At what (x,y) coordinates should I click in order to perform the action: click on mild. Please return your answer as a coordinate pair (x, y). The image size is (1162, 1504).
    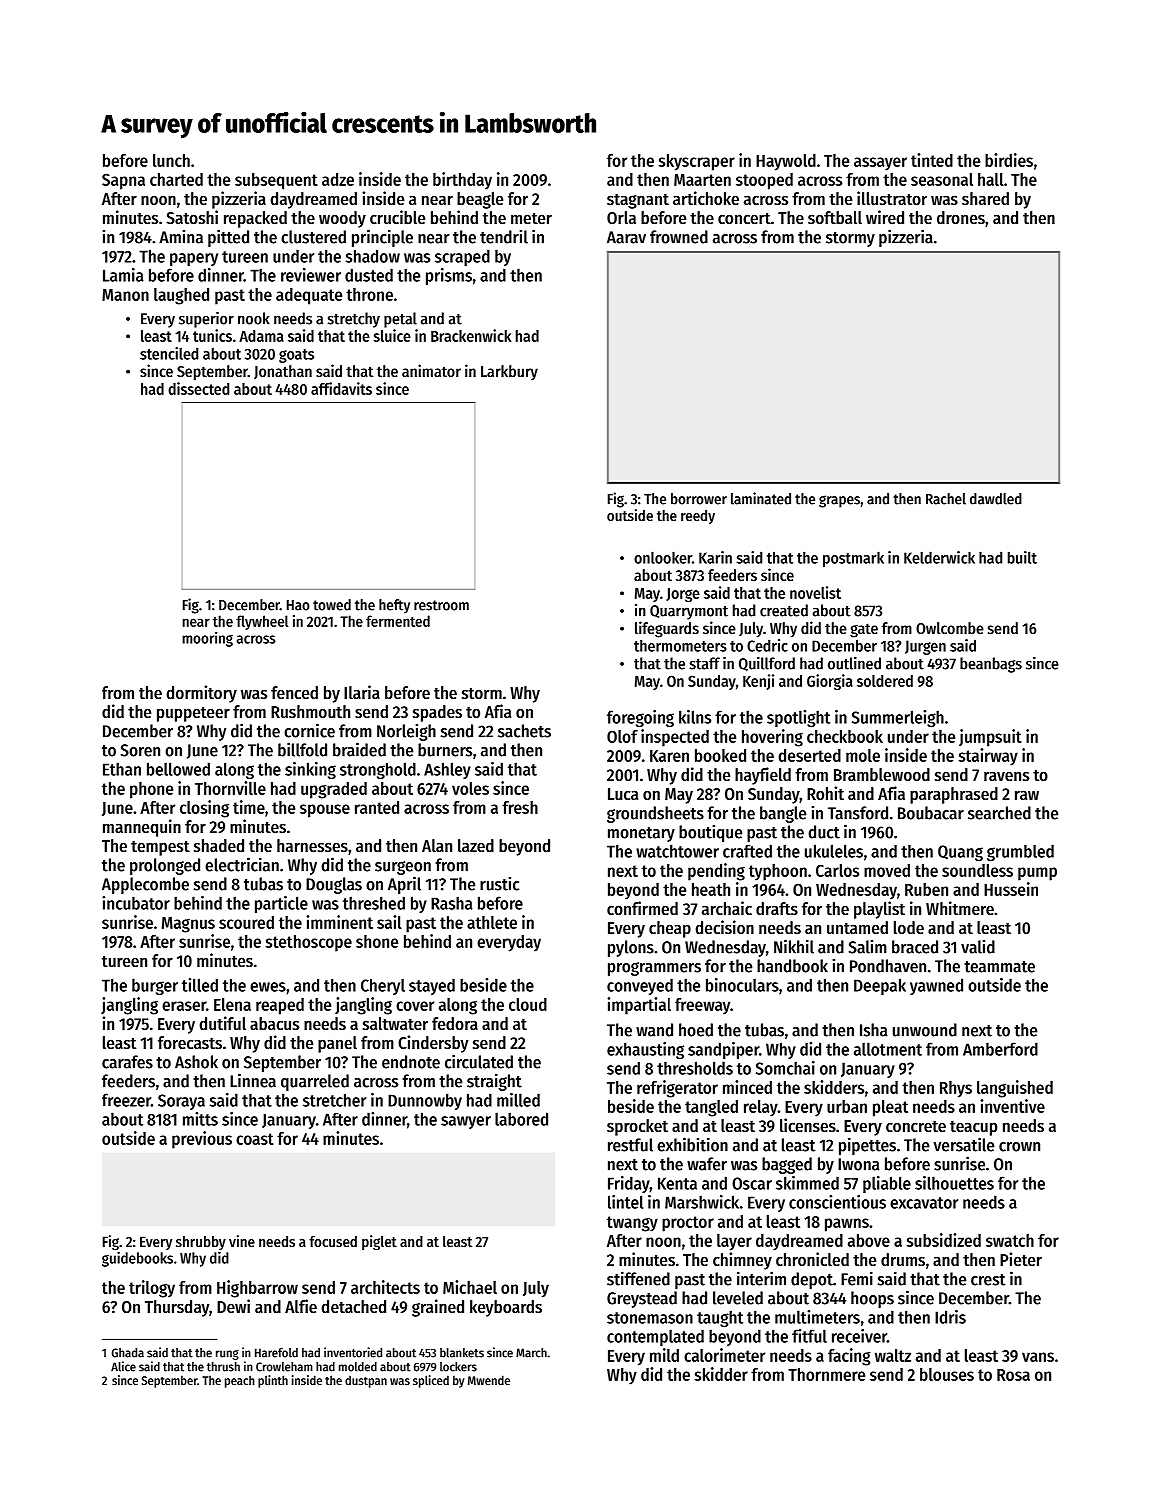
    Looking at the image, I should click on (664, 1355).
